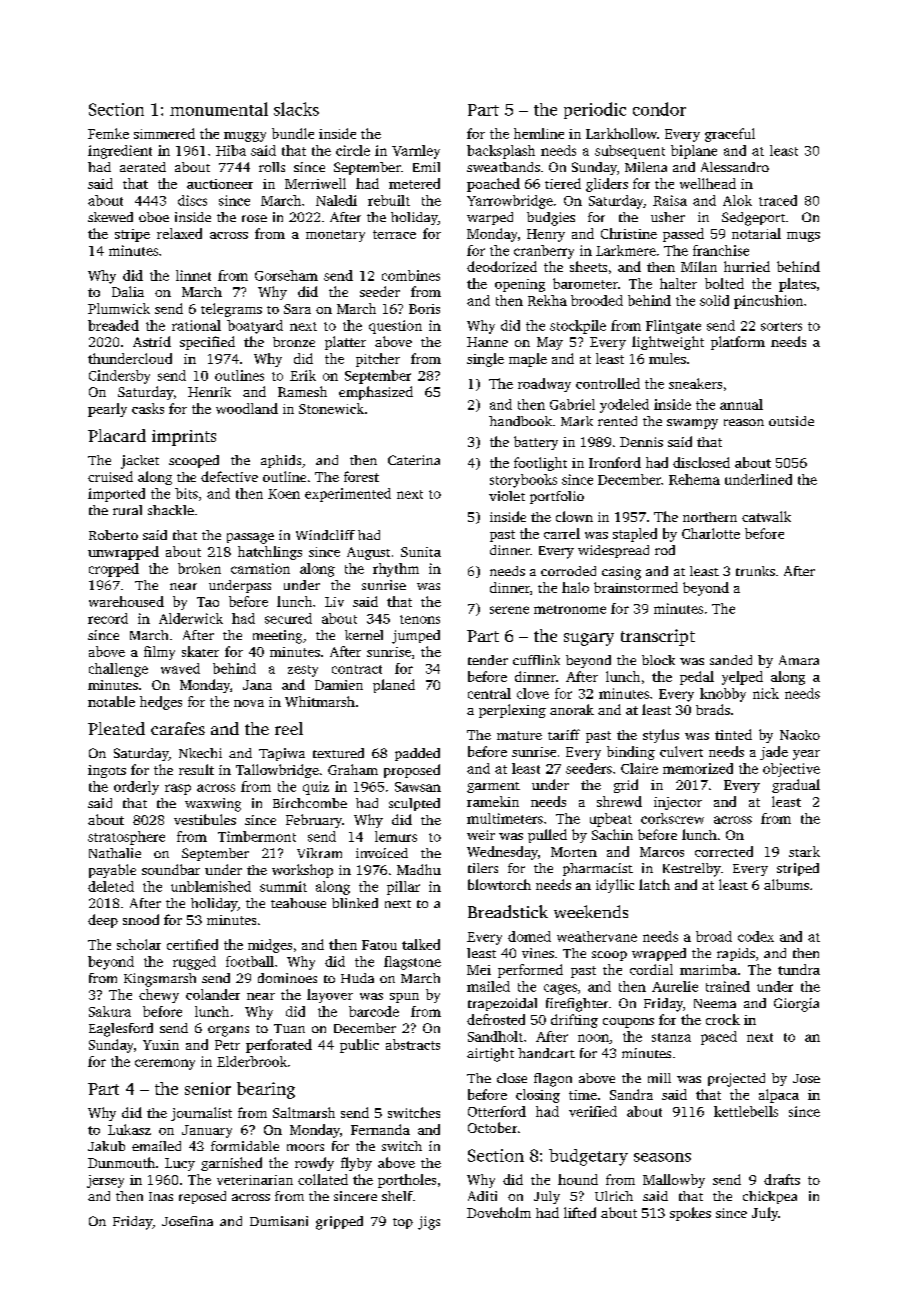 The height and width of the page is (1316, 908). What do you see at coordinates (121, 1030) in the page?
I see `Eaglesford` at bounding box center [121, 1030].
